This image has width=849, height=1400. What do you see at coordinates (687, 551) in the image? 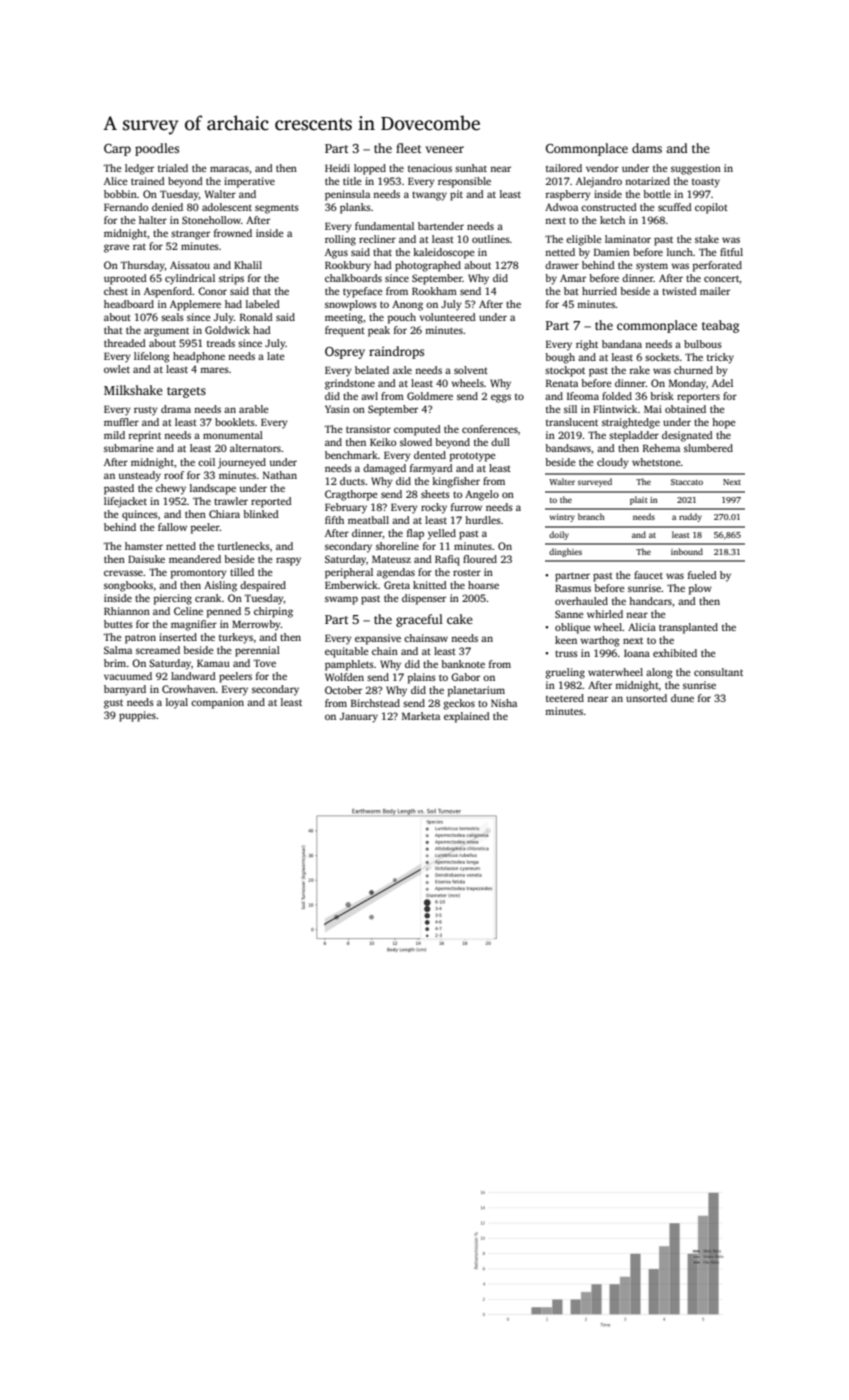
I see `inbound` at bounding box center [687, 551].
